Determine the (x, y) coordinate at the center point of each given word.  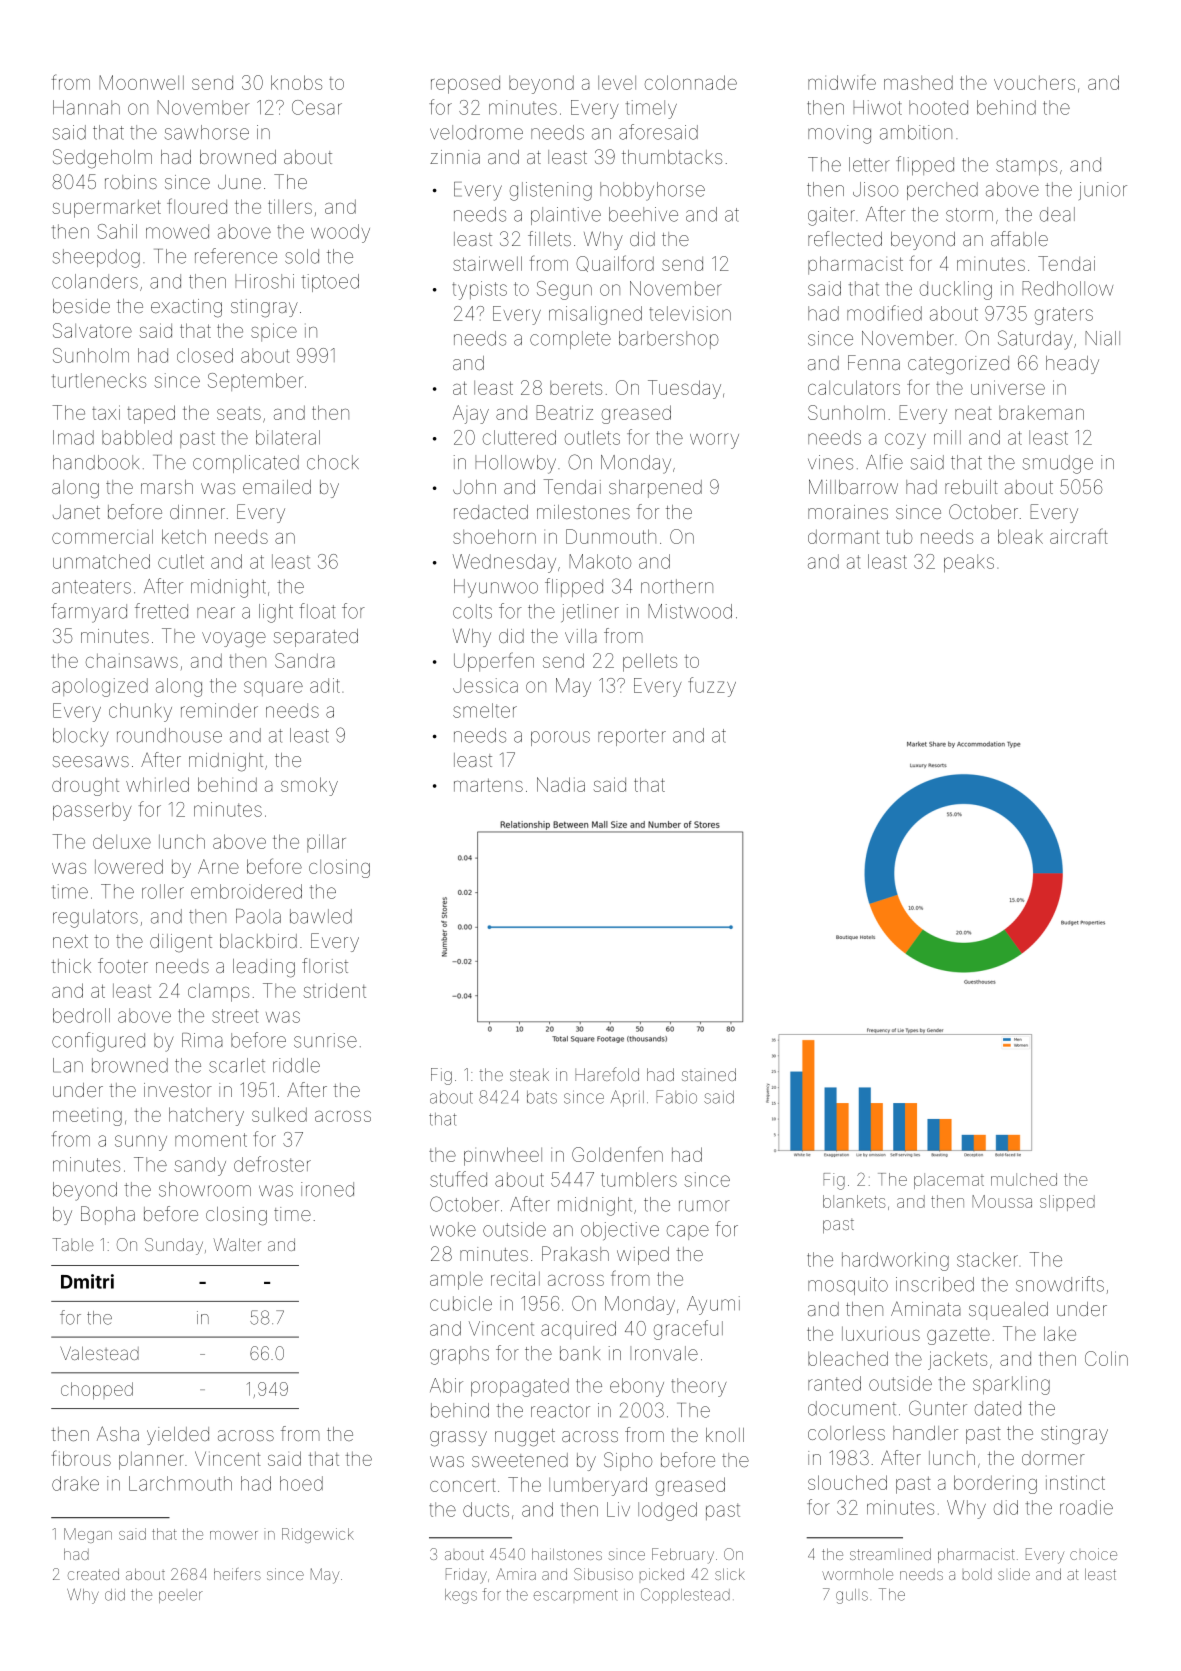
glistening (551, 191)
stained (709, 1074)
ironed (327, 1189)
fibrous (81, 1458)
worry (714, 441)
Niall (1102, 338)
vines (830, 462)
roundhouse (169, 735)
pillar (326, 843)
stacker (987, 1259)
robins (131, 182)
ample (456, 1281)
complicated (246, 464)
